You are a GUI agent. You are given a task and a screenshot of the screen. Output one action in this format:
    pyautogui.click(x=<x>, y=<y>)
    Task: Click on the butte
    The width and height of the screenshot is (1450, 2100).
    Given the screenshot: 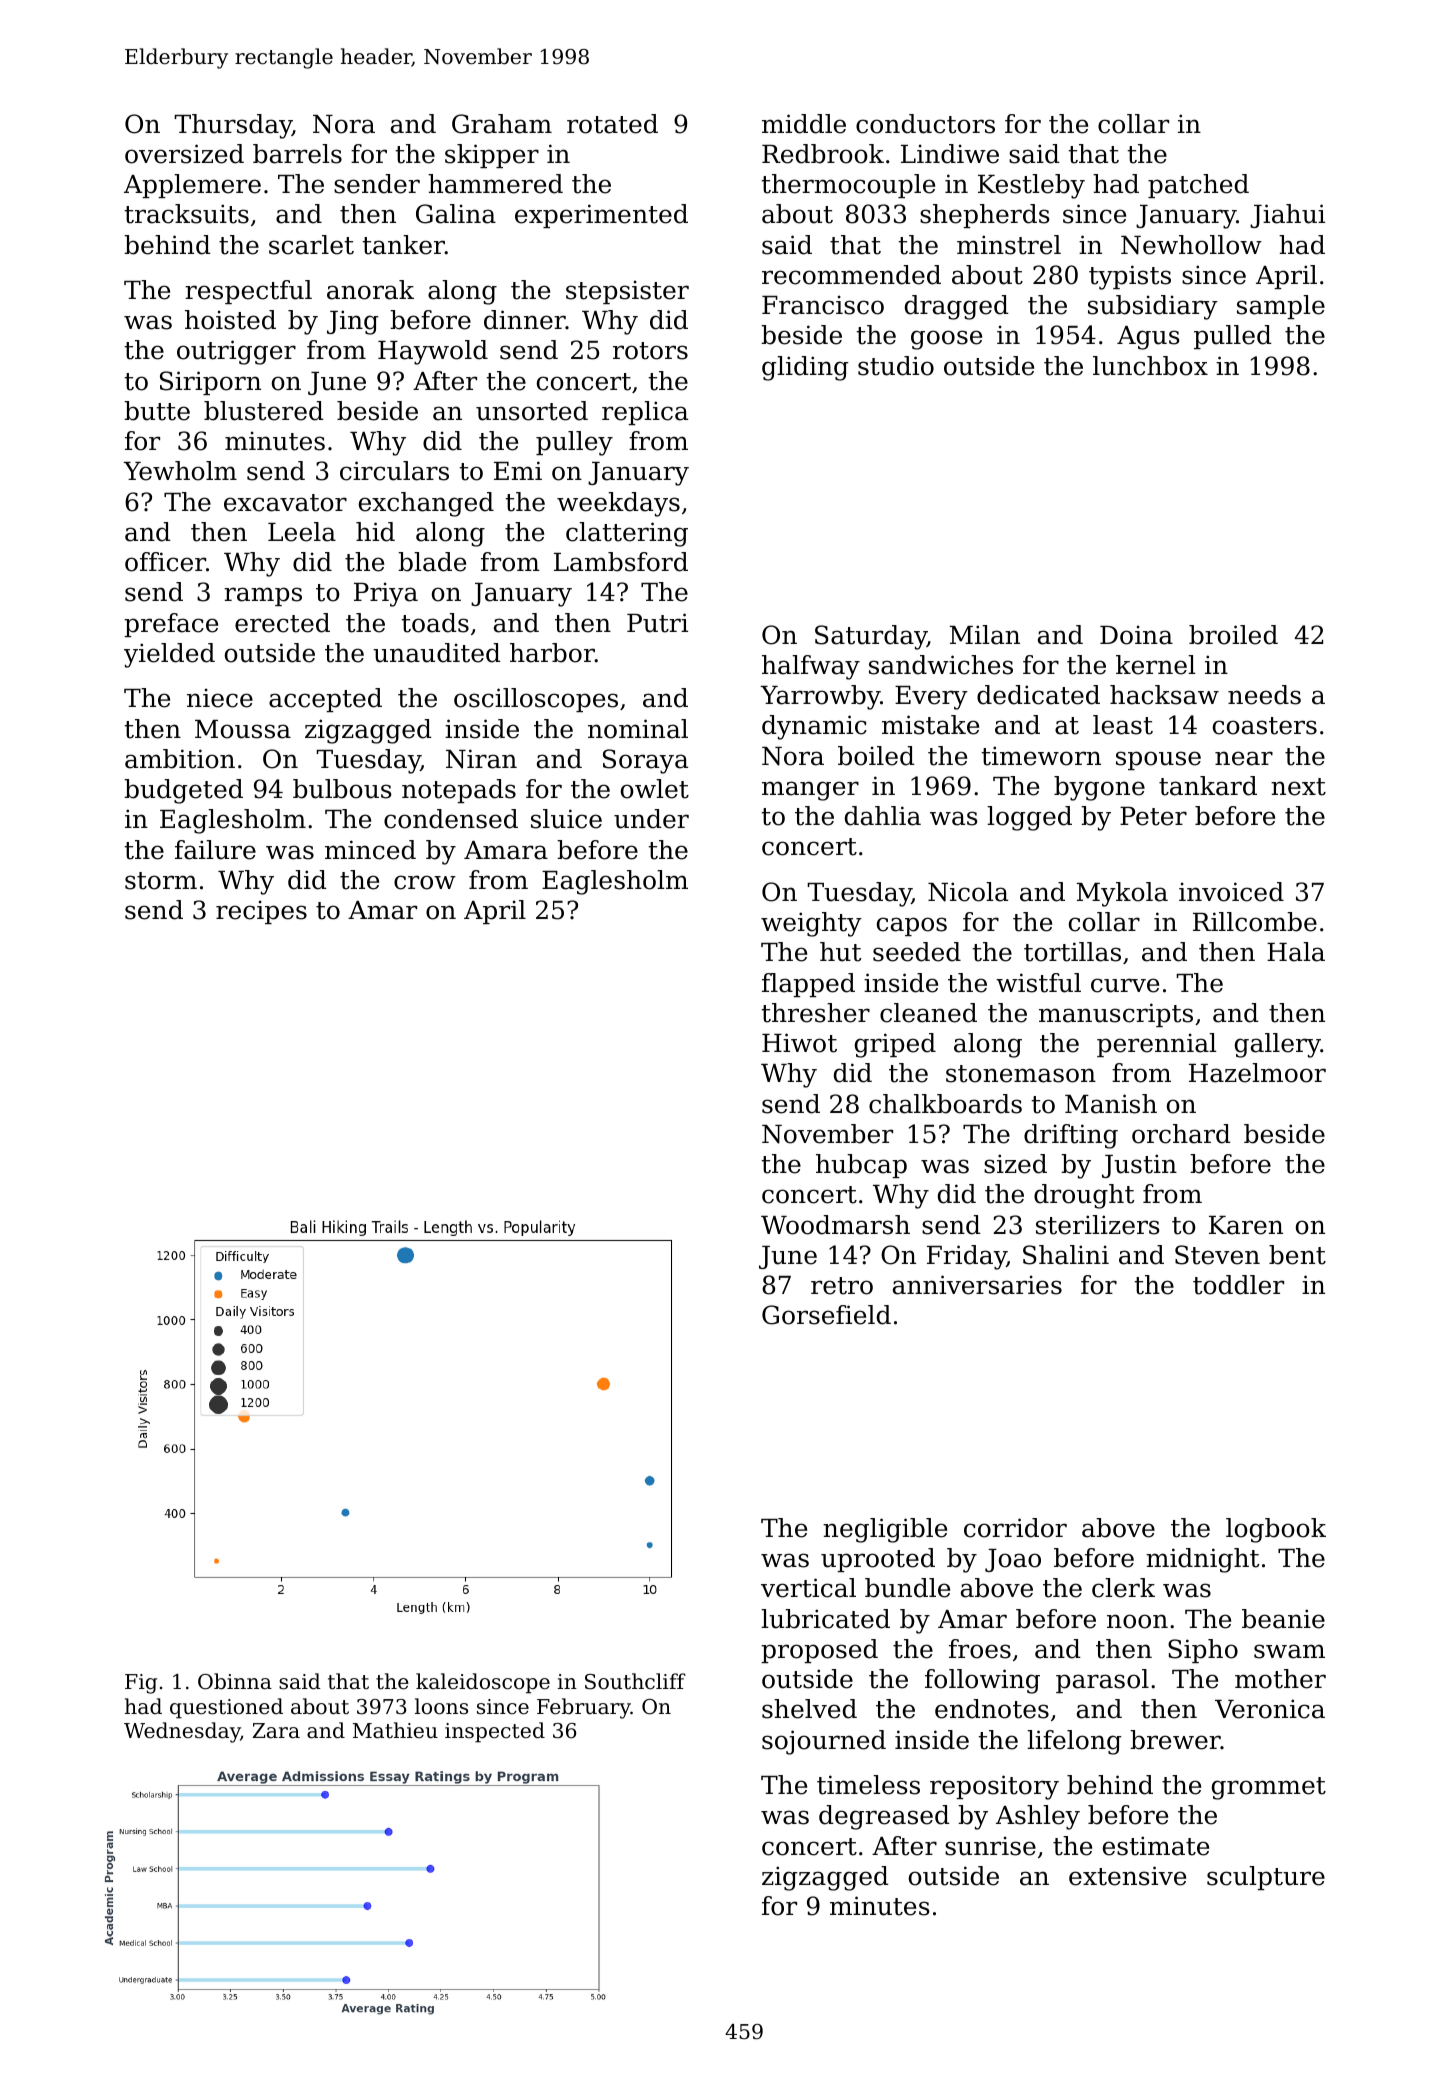 What is the action you would take?
    pyautogui.click(x=157, y=411)
